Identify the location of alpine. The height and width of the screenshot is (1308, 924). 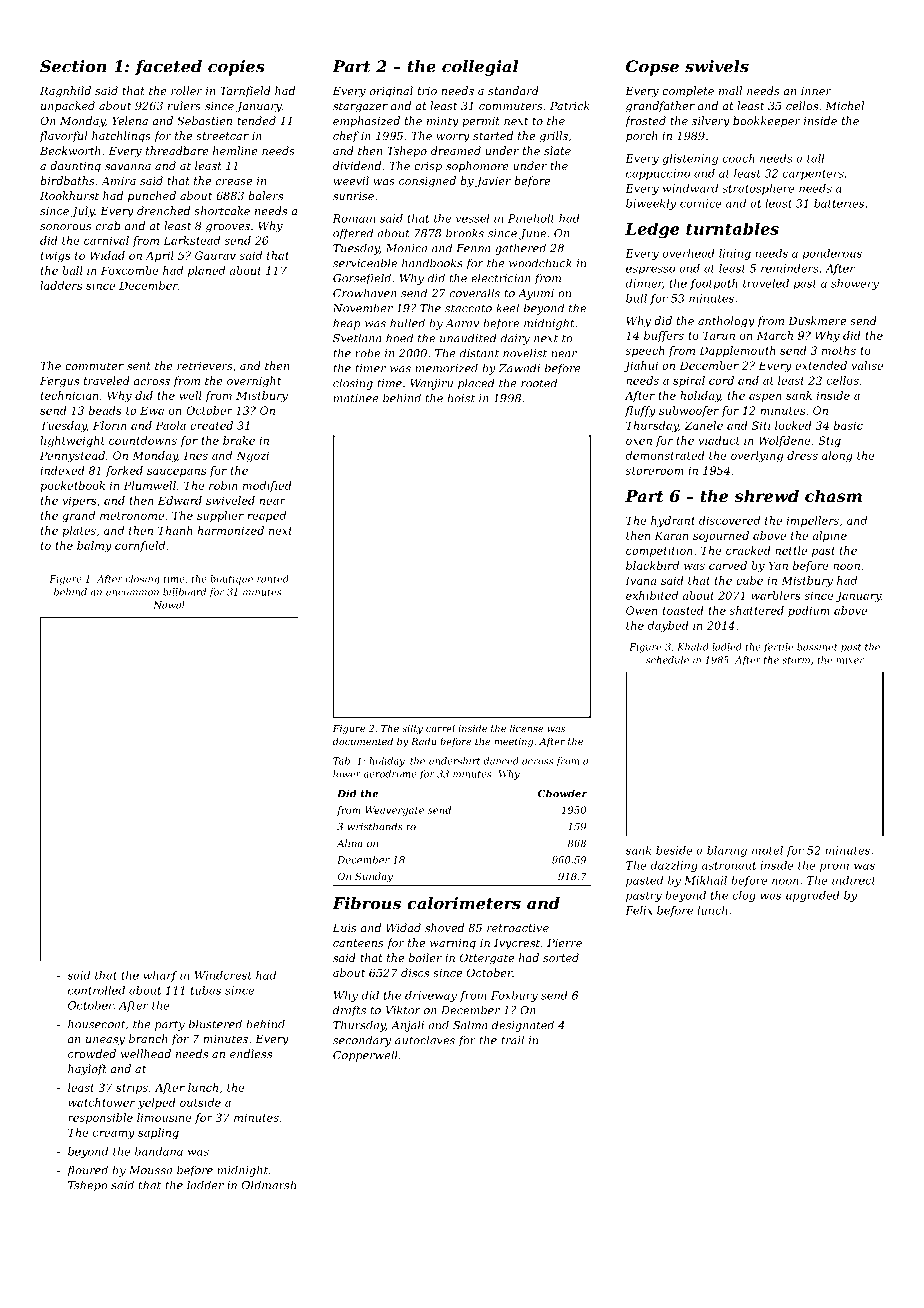
(829, 536).
